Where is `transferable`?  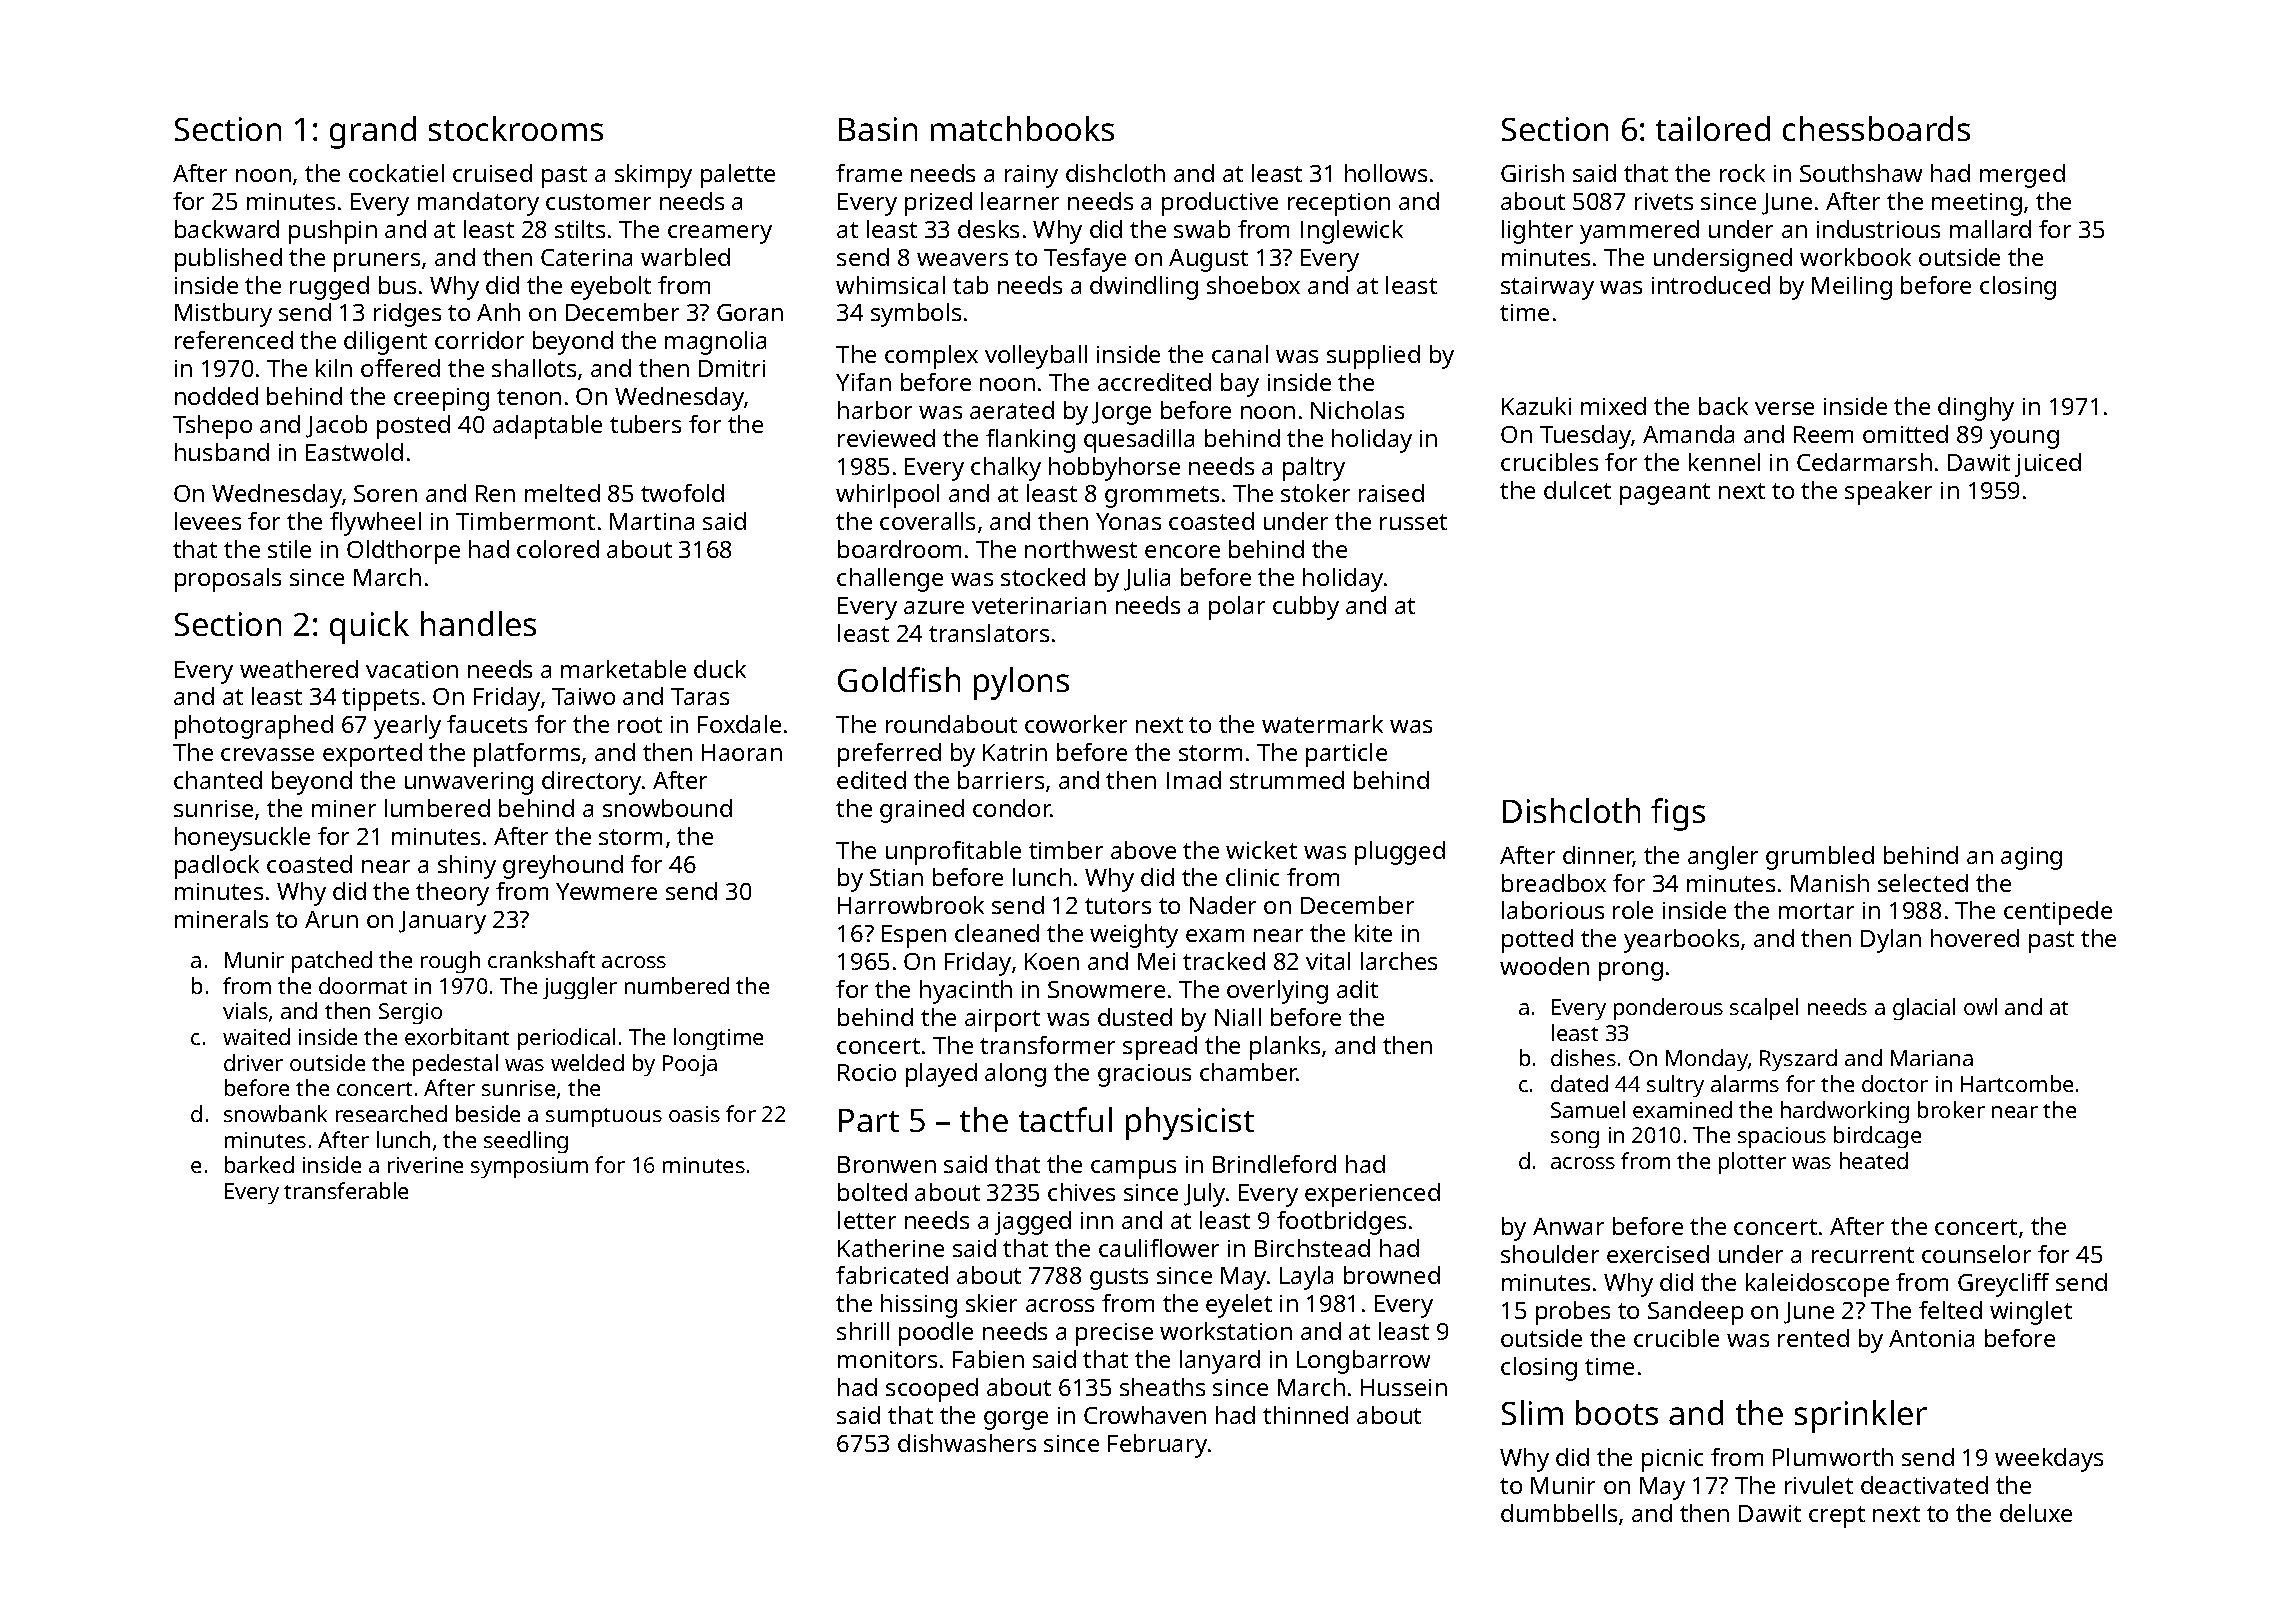 transferable is located at coordinates (346, 1190).
